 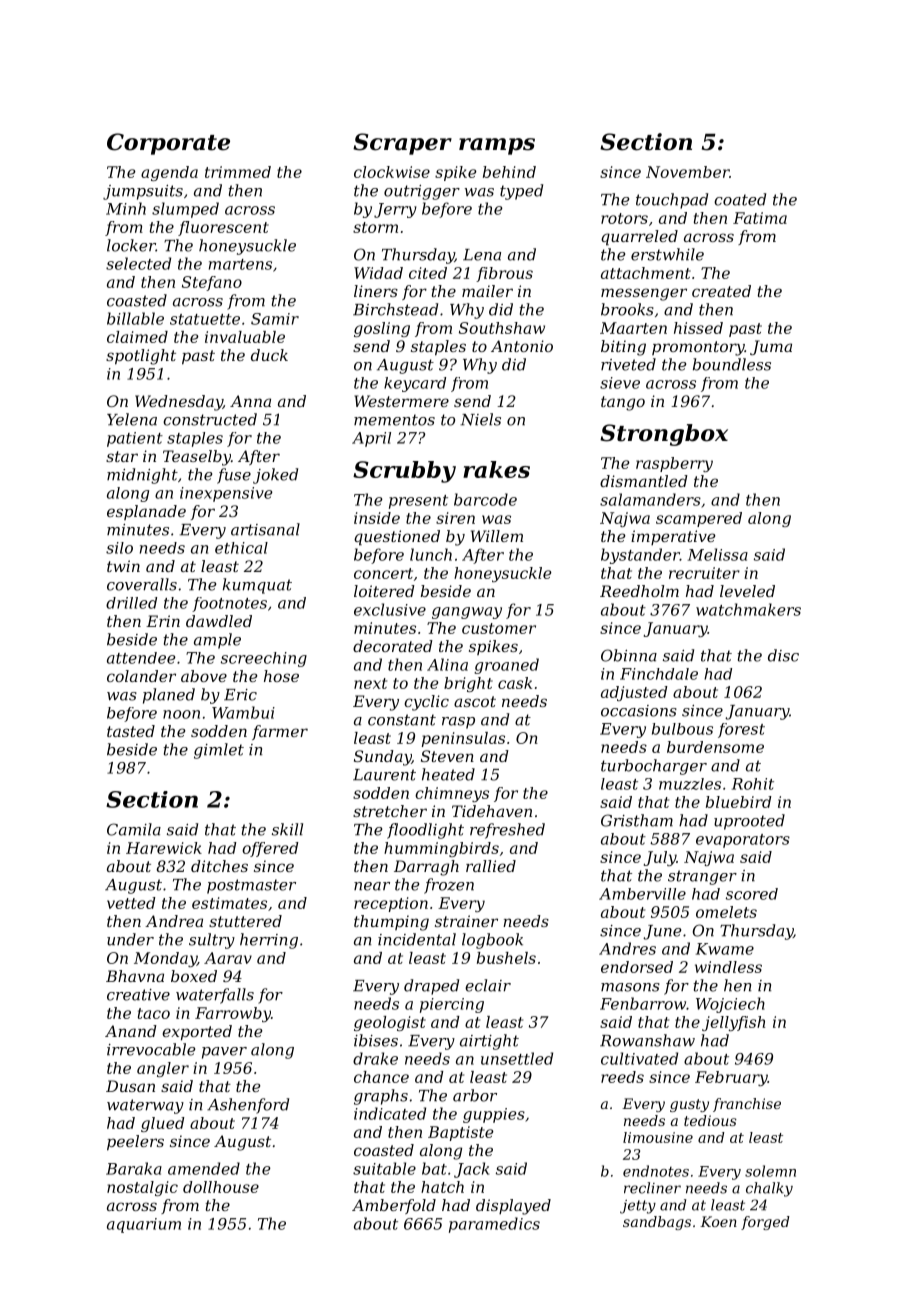 I want to click on Niels, so click(x=480, y=419).
